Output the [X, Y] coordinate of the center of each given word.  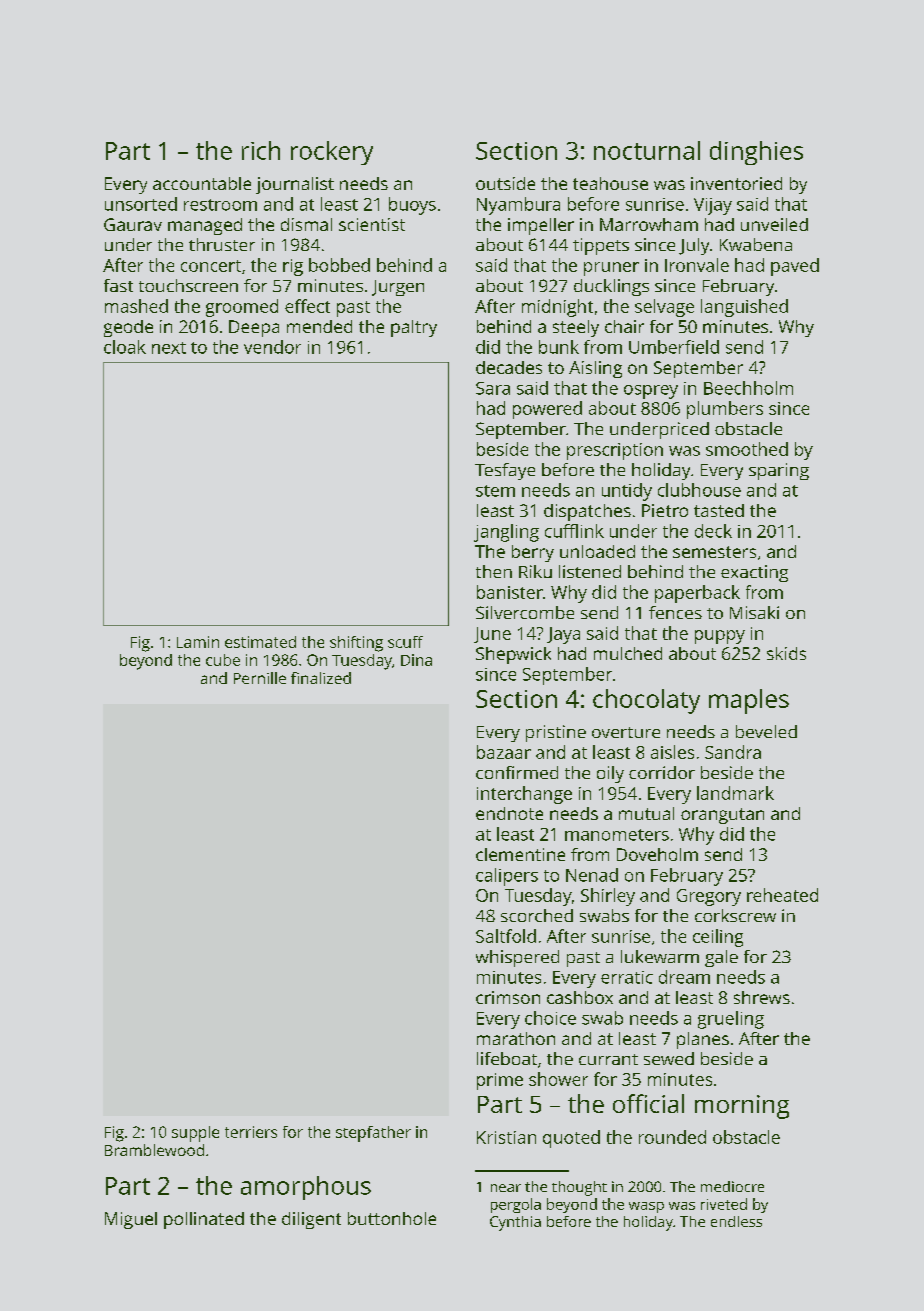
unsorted [141, 204]
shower [558, 1079]
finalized [321, 678]
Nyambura [518, 206]
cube [223, 660]
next [169, 348]
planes [703, 1040]
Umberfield [674, 347]
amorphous [306, 1188]
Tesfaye [505, 471]
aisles [672, 752]
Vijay [713, 206]
